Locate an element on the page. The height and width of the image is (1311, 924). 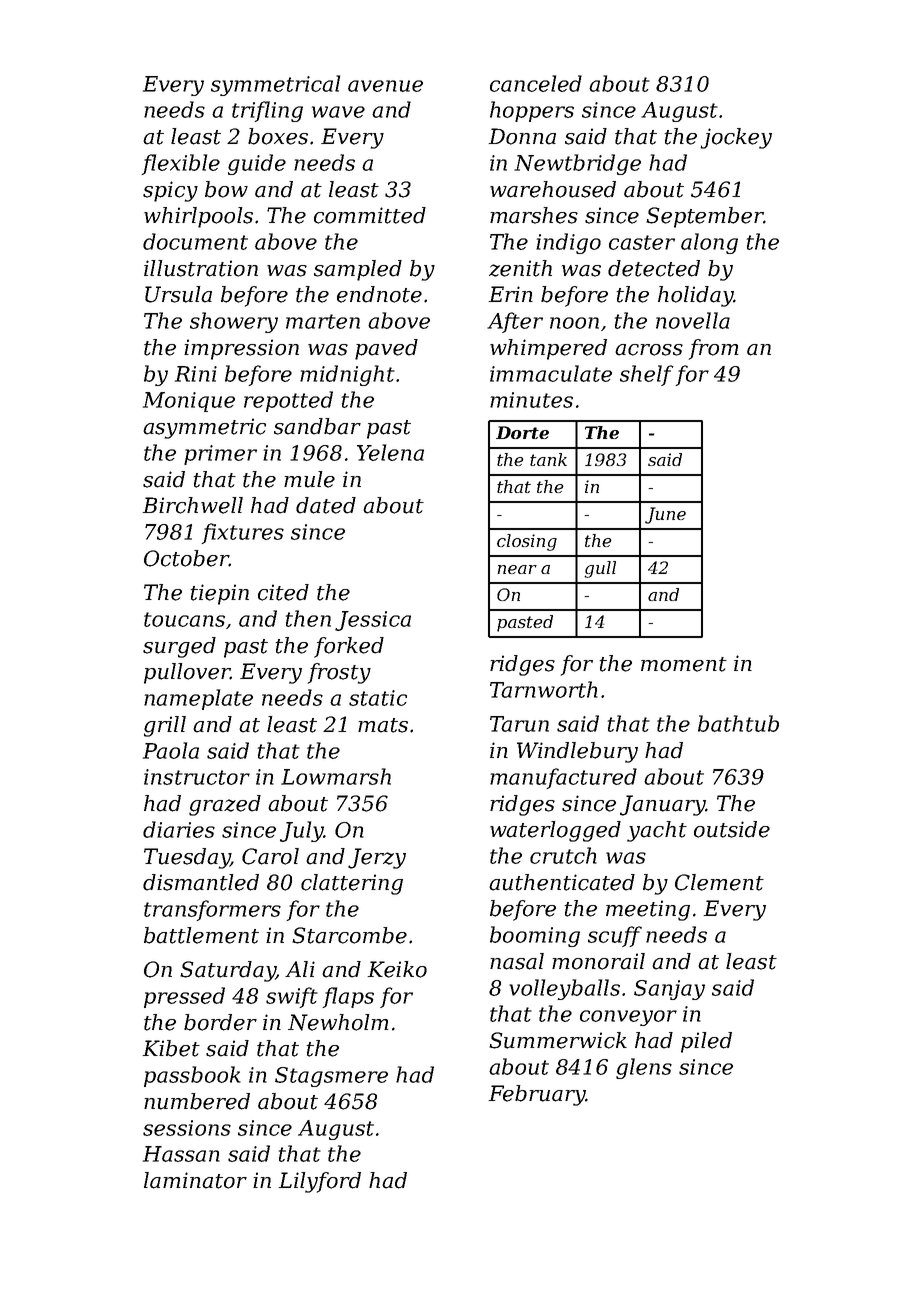
Newholm is located at coordinates (338, 1022).
